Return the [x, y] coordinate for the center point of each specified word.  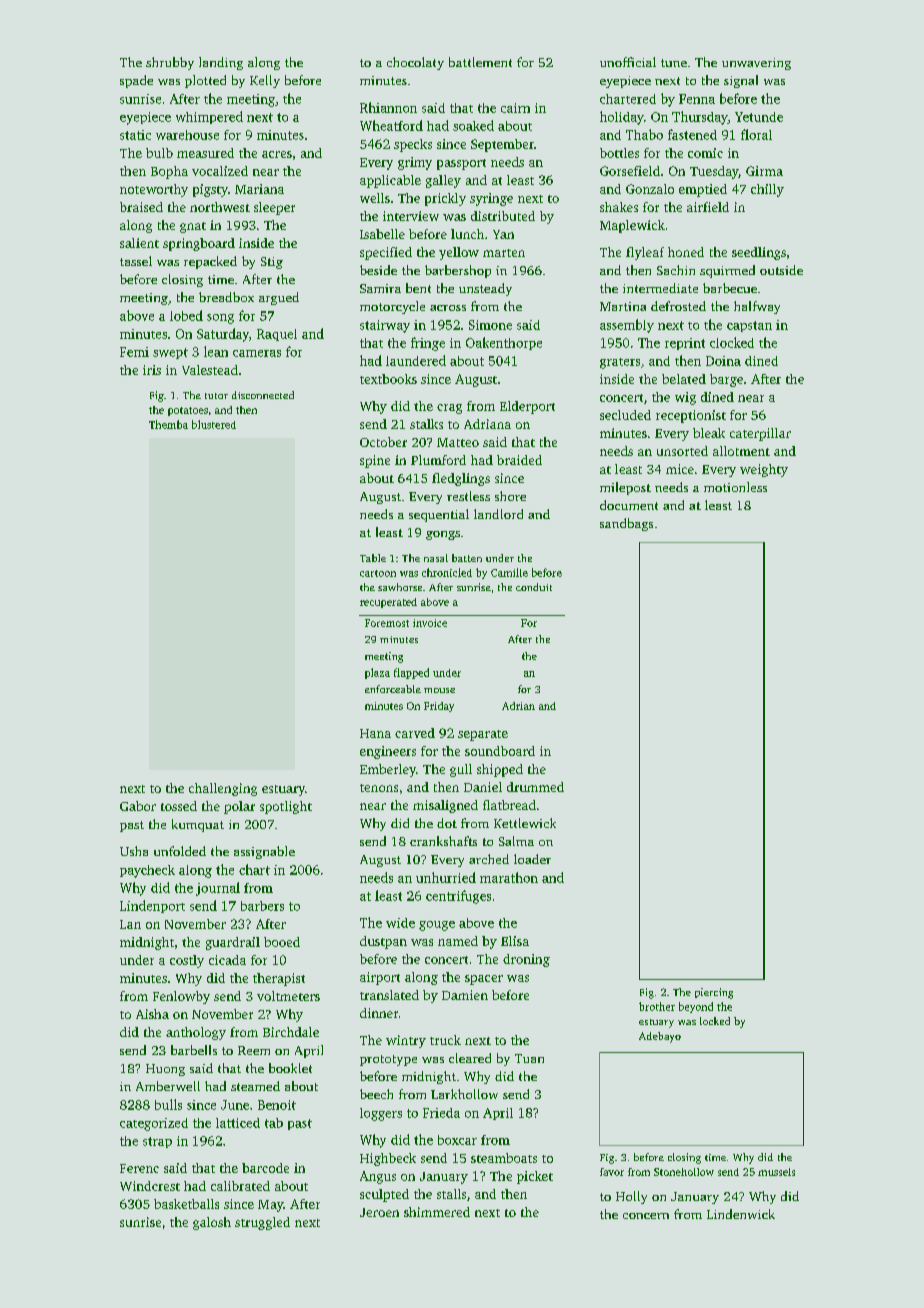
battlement [480, 62]
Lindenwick [741, 1214]
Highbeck [388, 1159]
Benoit [277, 1105]
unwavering [756, 64]
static [135, 135]
